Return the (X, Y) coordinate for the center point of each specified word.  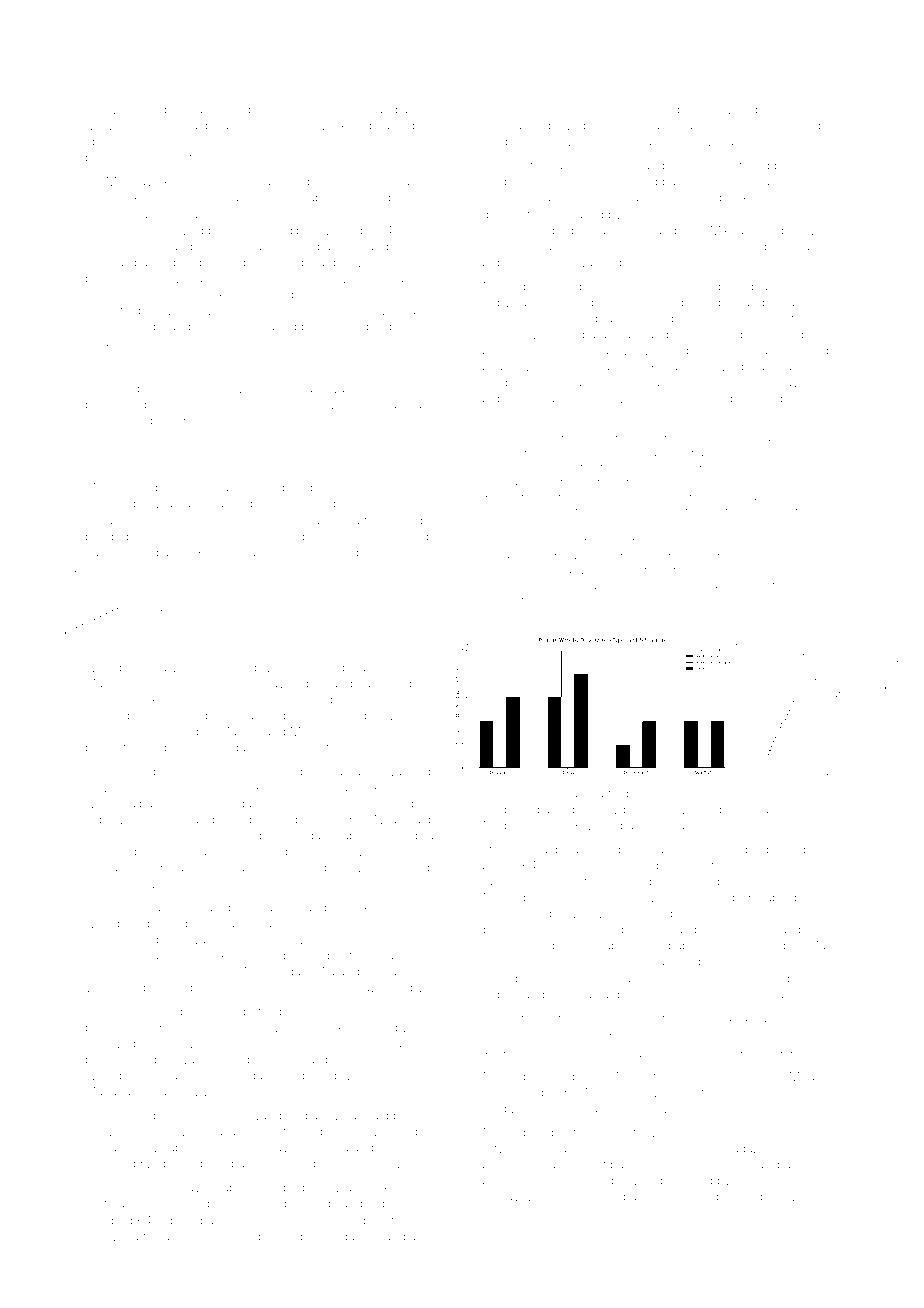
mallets (812, 246)
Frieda (776, 793)
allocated (110, 1163)
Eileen (496, 1212)
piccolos (747, 1077)
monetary (386, 1045)
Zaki (221, 503)
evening (340, 233)
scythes (799, 1198)
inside (413, 520)
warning (407, 774)
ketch (661, 556)
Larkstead (219, 197)
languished (176, 717)
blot (164, 1059)
